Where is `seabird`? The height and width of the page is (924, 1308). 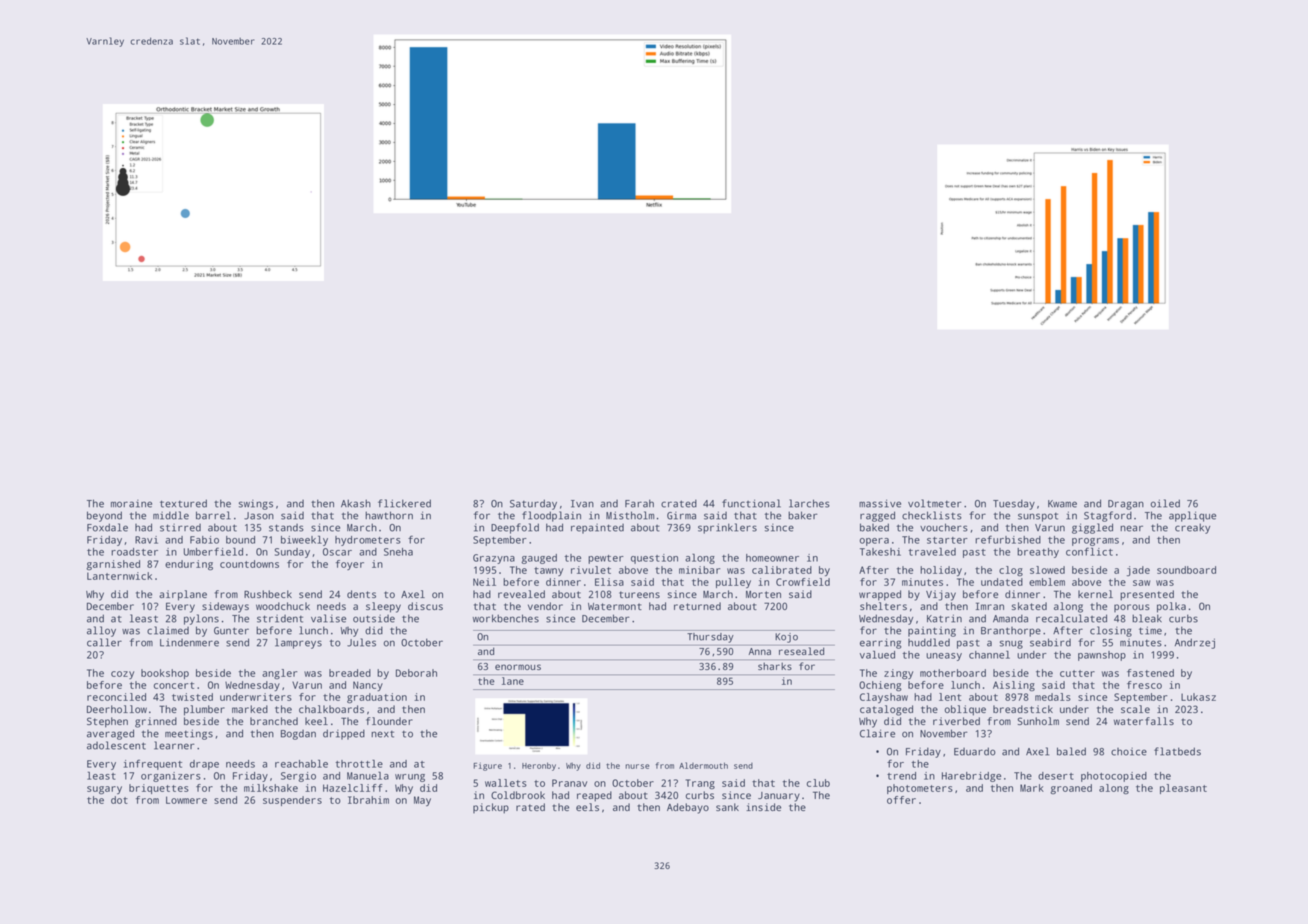
seabird is located at coordinates (1050, 642).
